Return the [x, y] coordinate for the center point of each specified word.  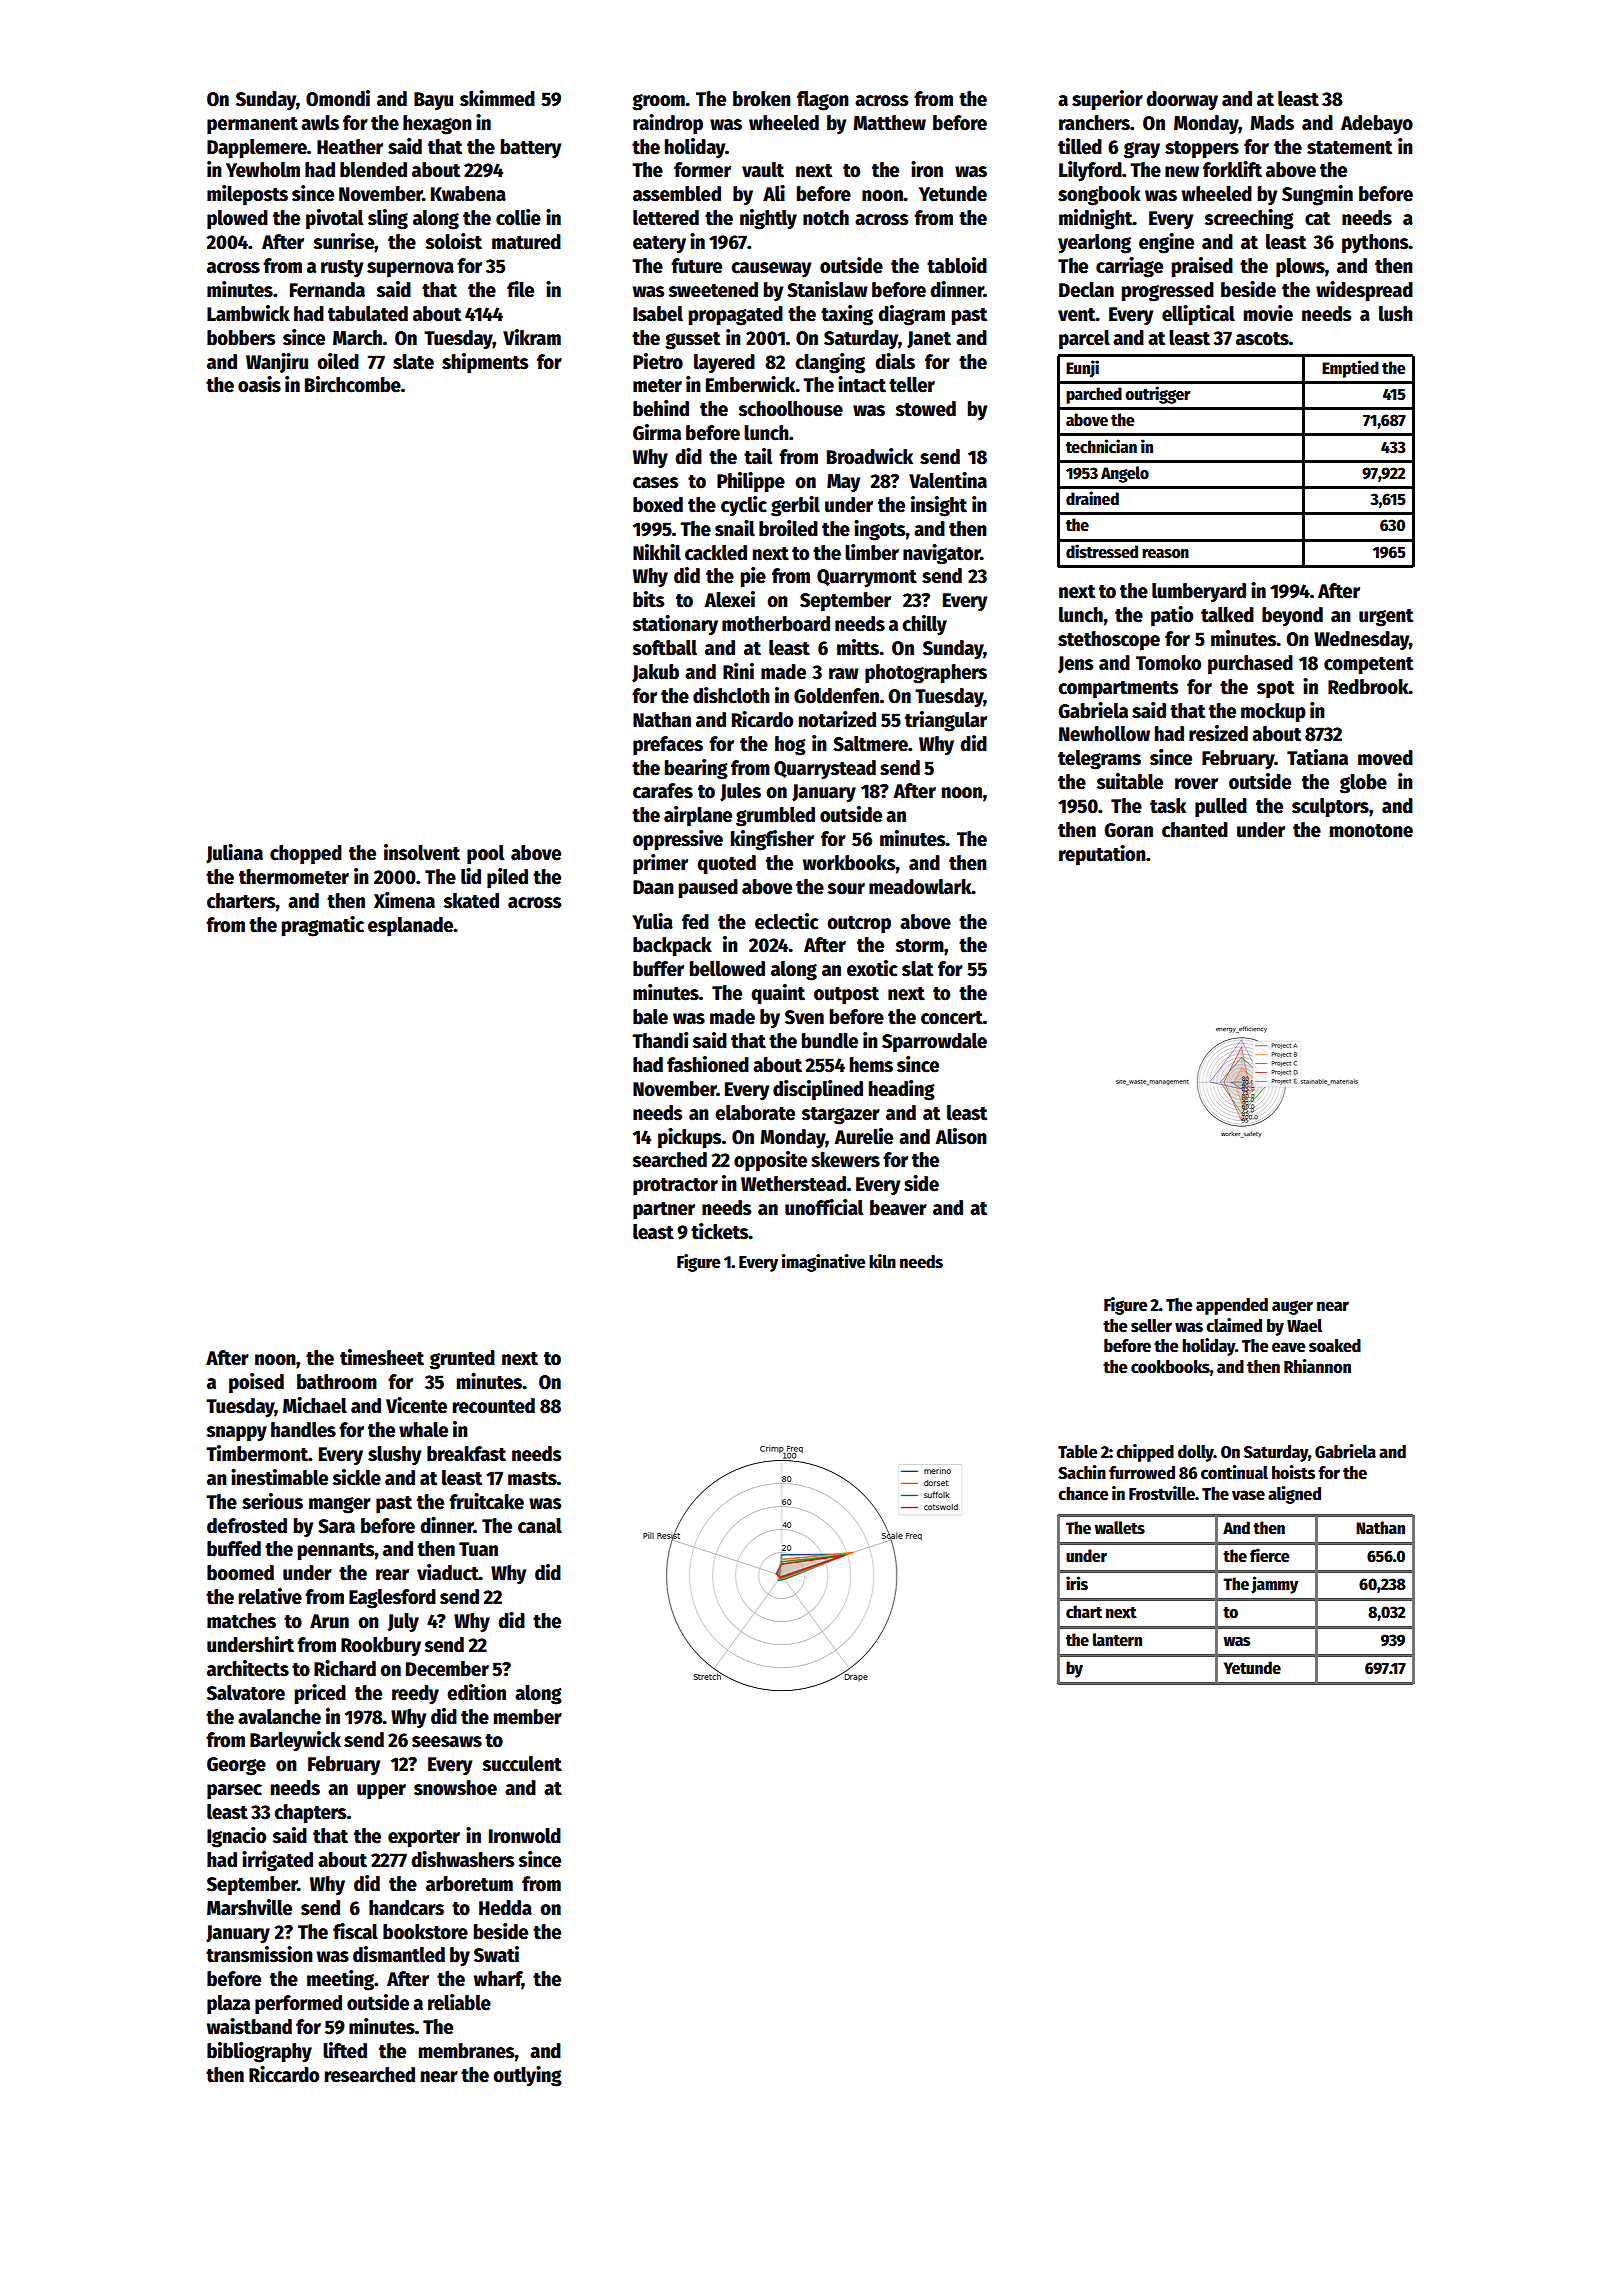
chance [1083, 1494]
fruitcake [486, 1501]
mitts [858, 647]
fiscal [355, 1931]
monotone [1371, 831]
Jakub [655, 673]
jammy [1274, 1585]
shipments [485, 363]
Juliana [234, 854]
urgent [1386, 618]
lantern [1117, 1640]
